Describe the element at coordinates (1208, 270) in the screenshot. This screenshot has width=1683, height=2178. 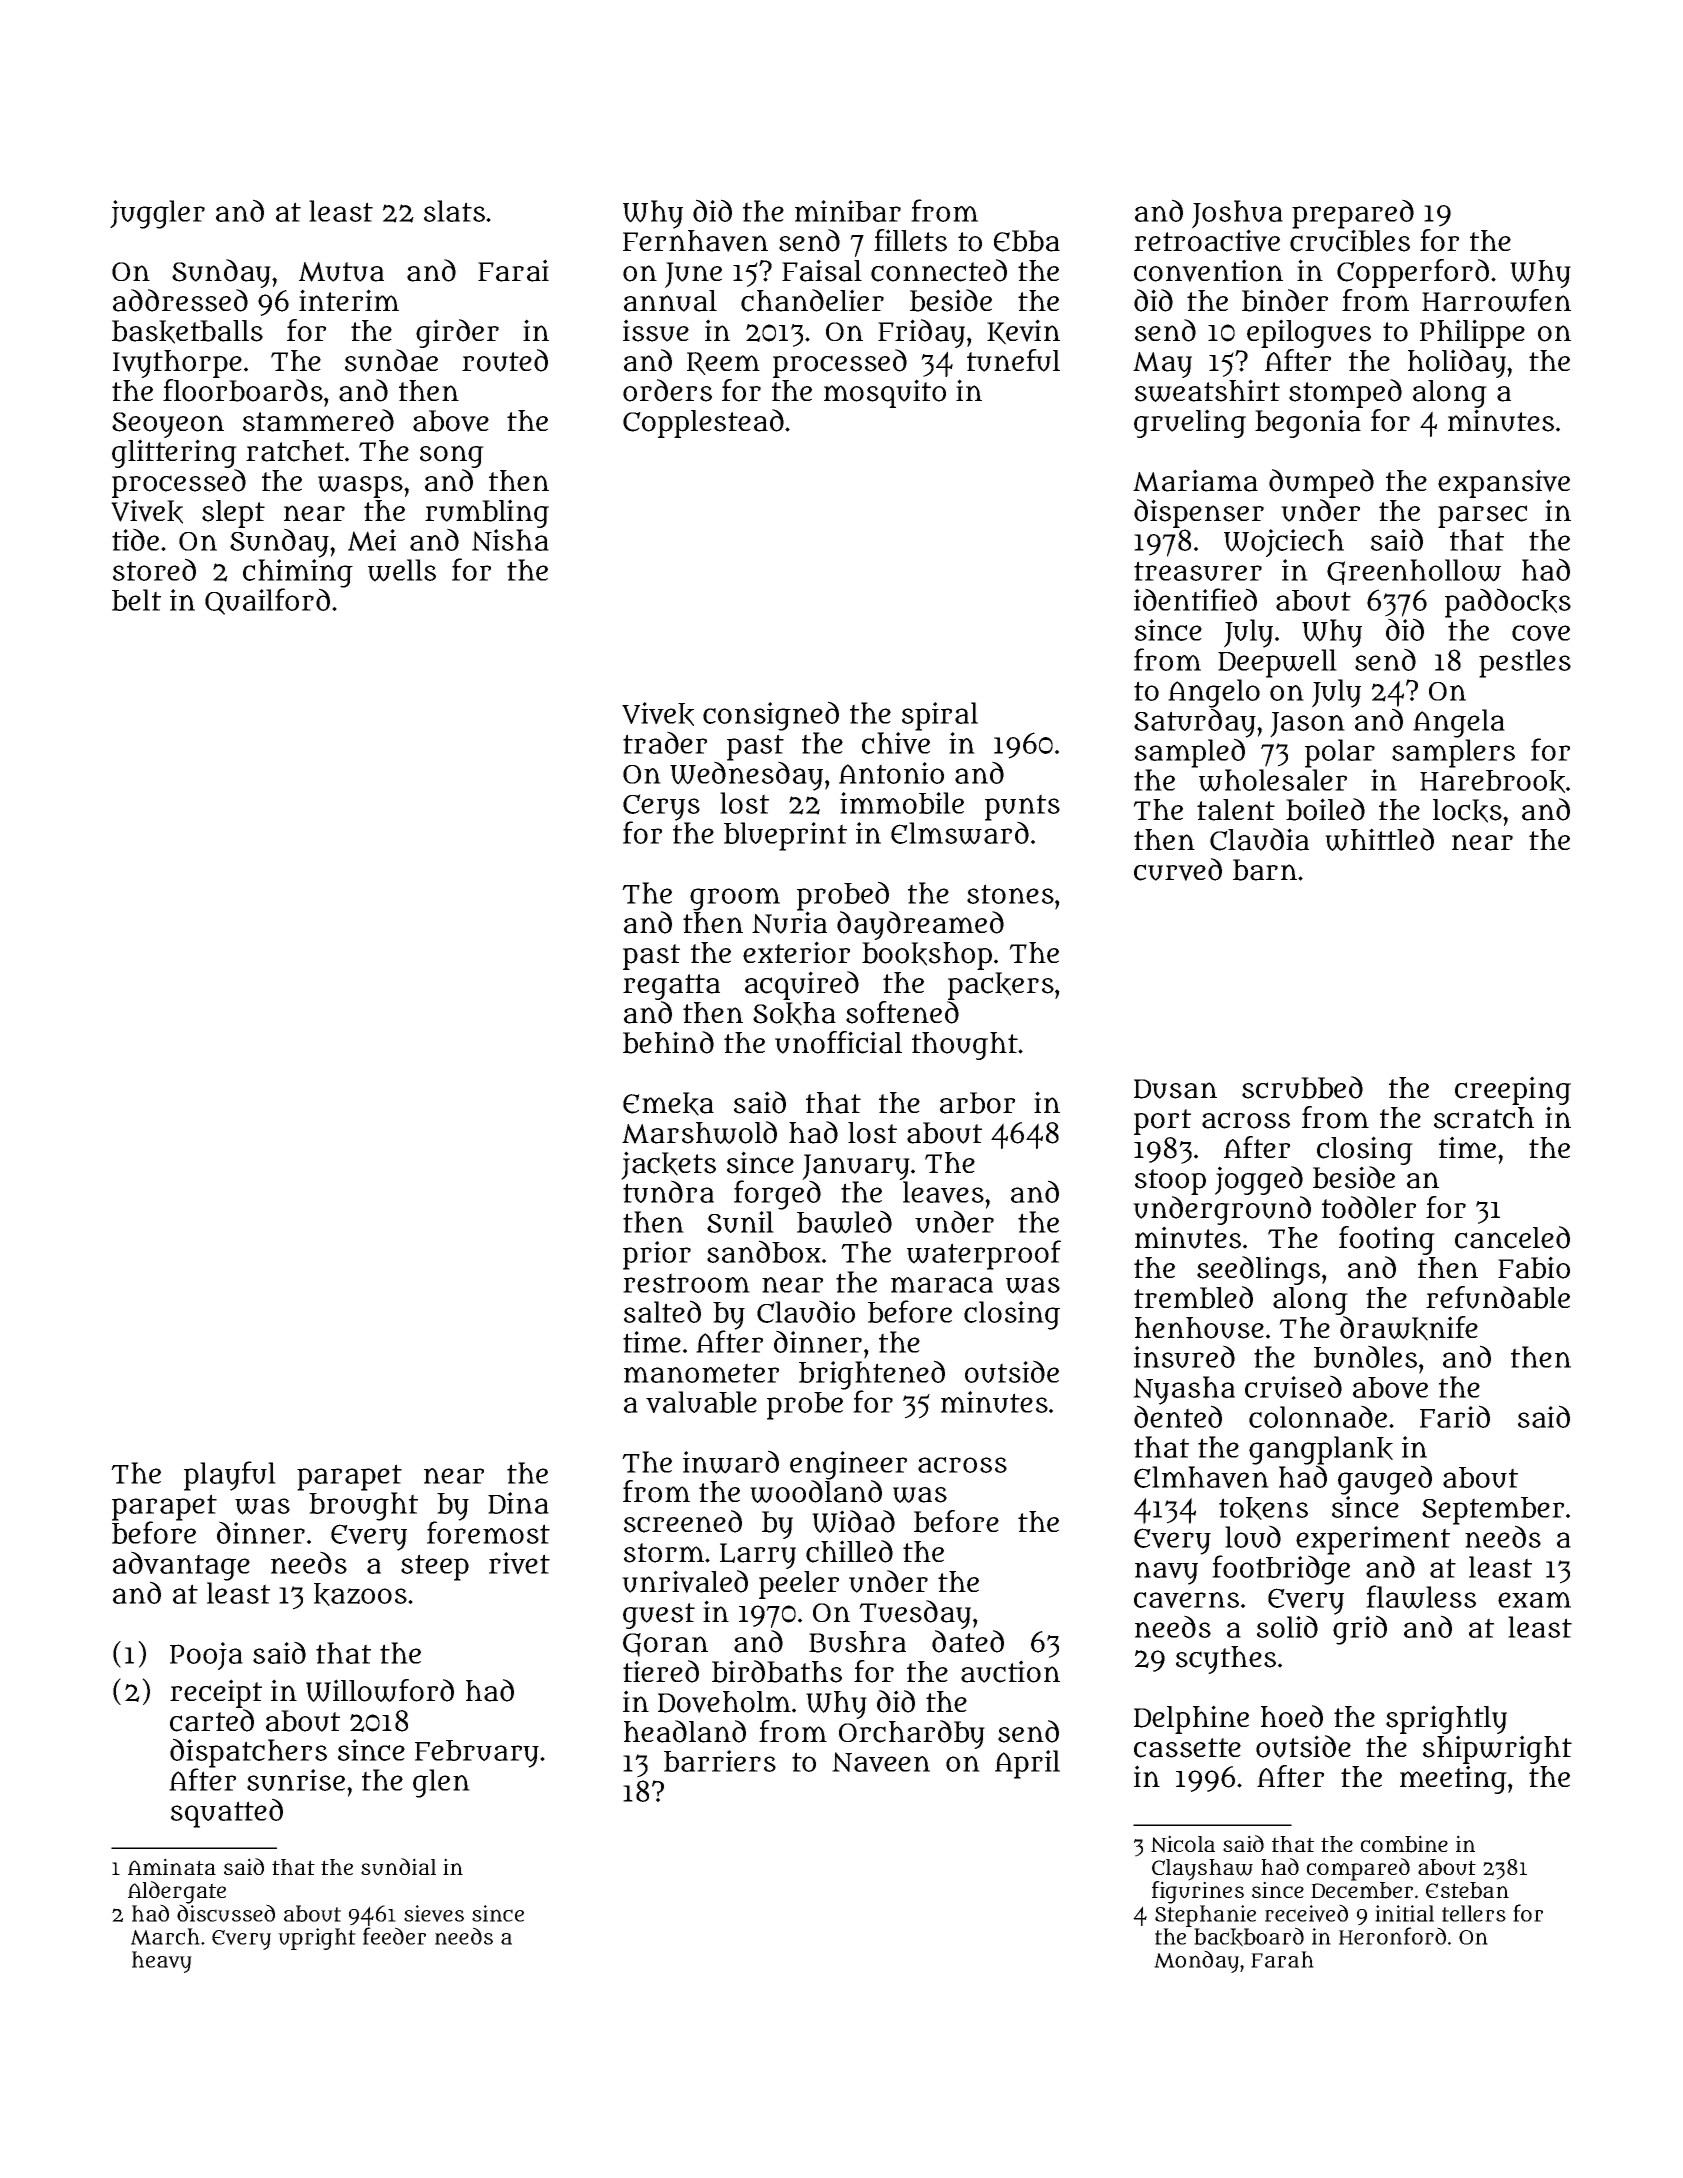
I see `convention` at that location.
